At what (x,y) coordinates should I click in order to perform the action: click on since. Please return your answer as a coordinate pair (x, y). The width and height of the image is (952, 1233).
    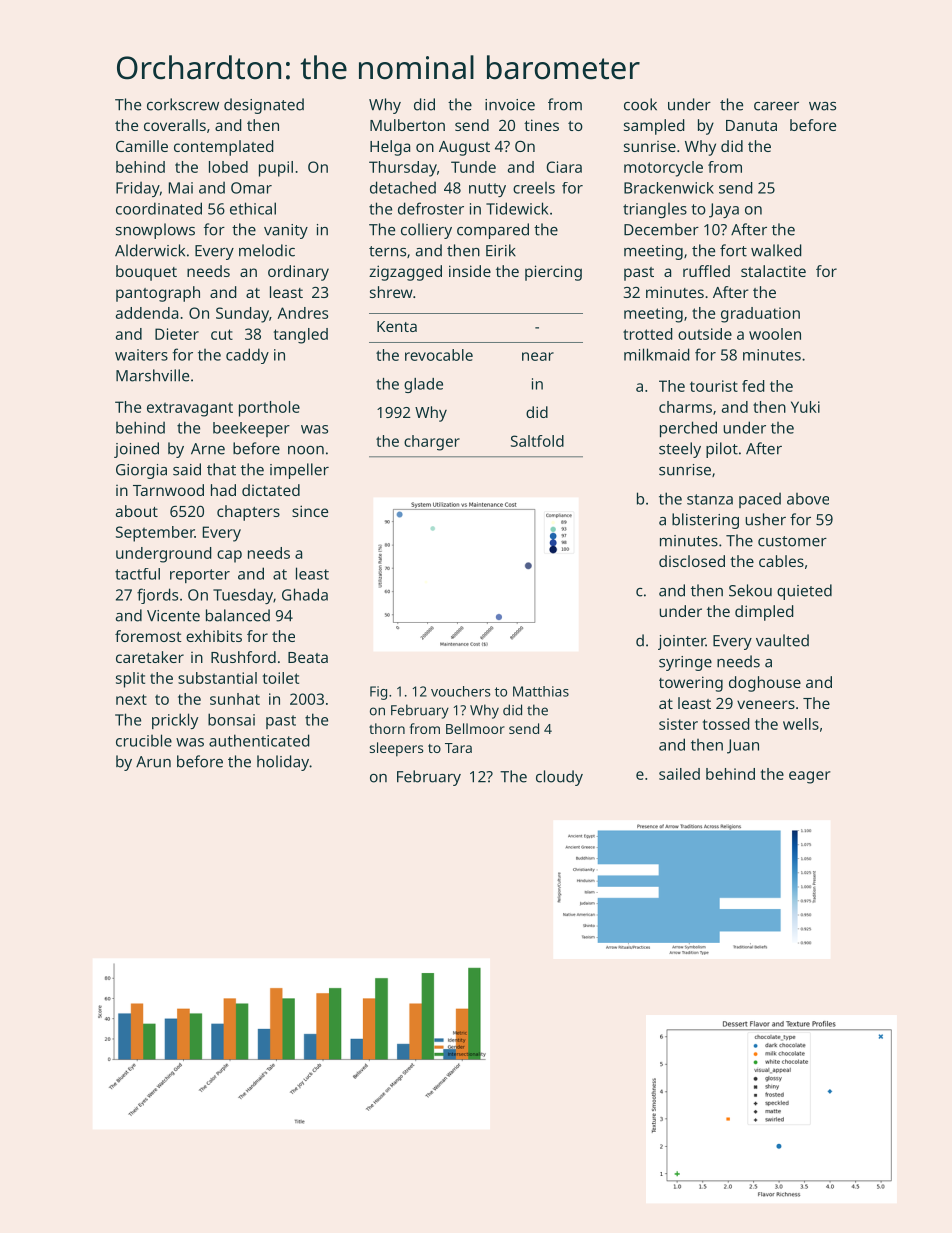
    Looking at the image, I should click on (310, 511).
